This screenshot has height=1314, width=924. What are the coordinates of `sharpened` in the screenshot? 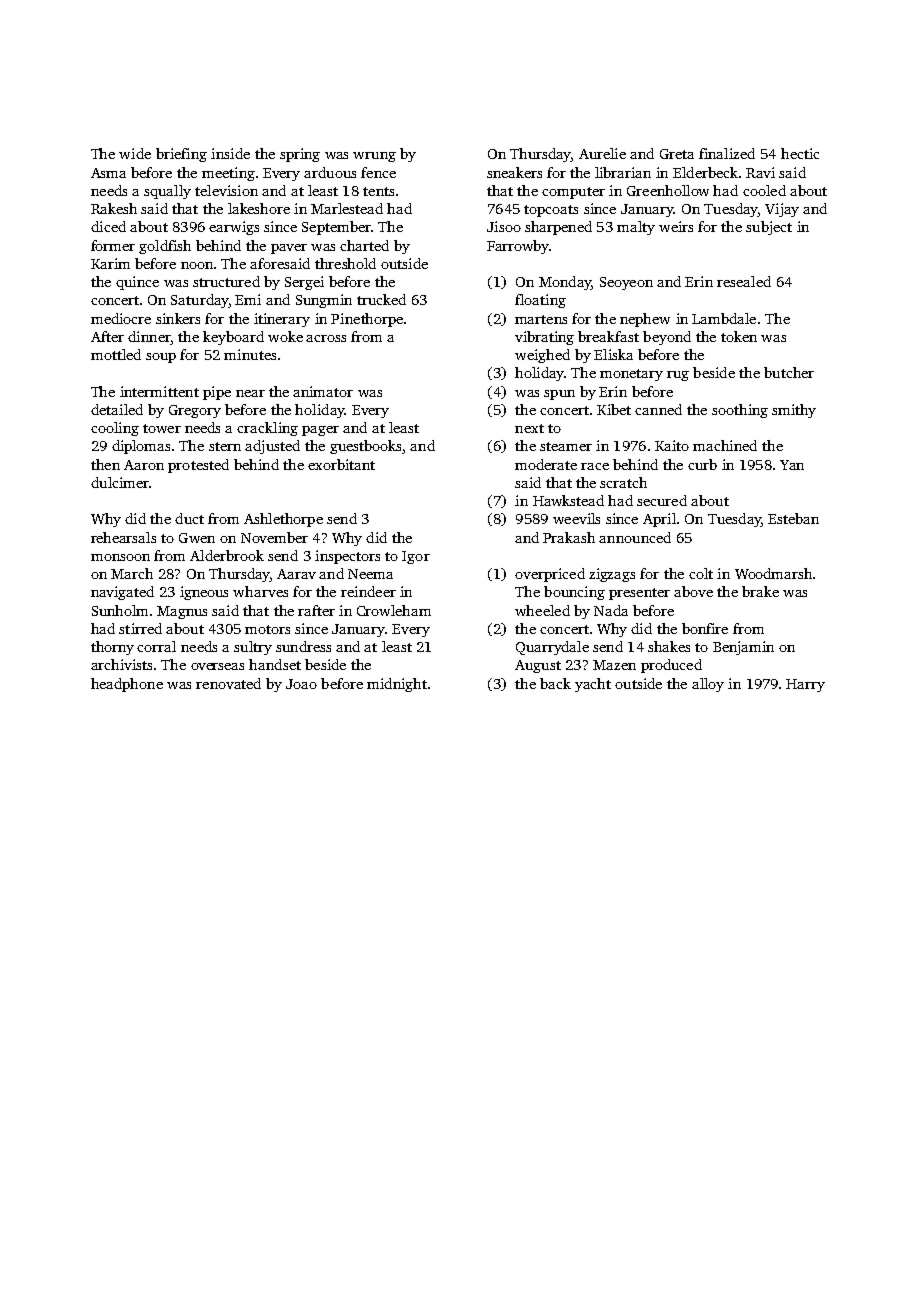 It's located at (558, 228).
